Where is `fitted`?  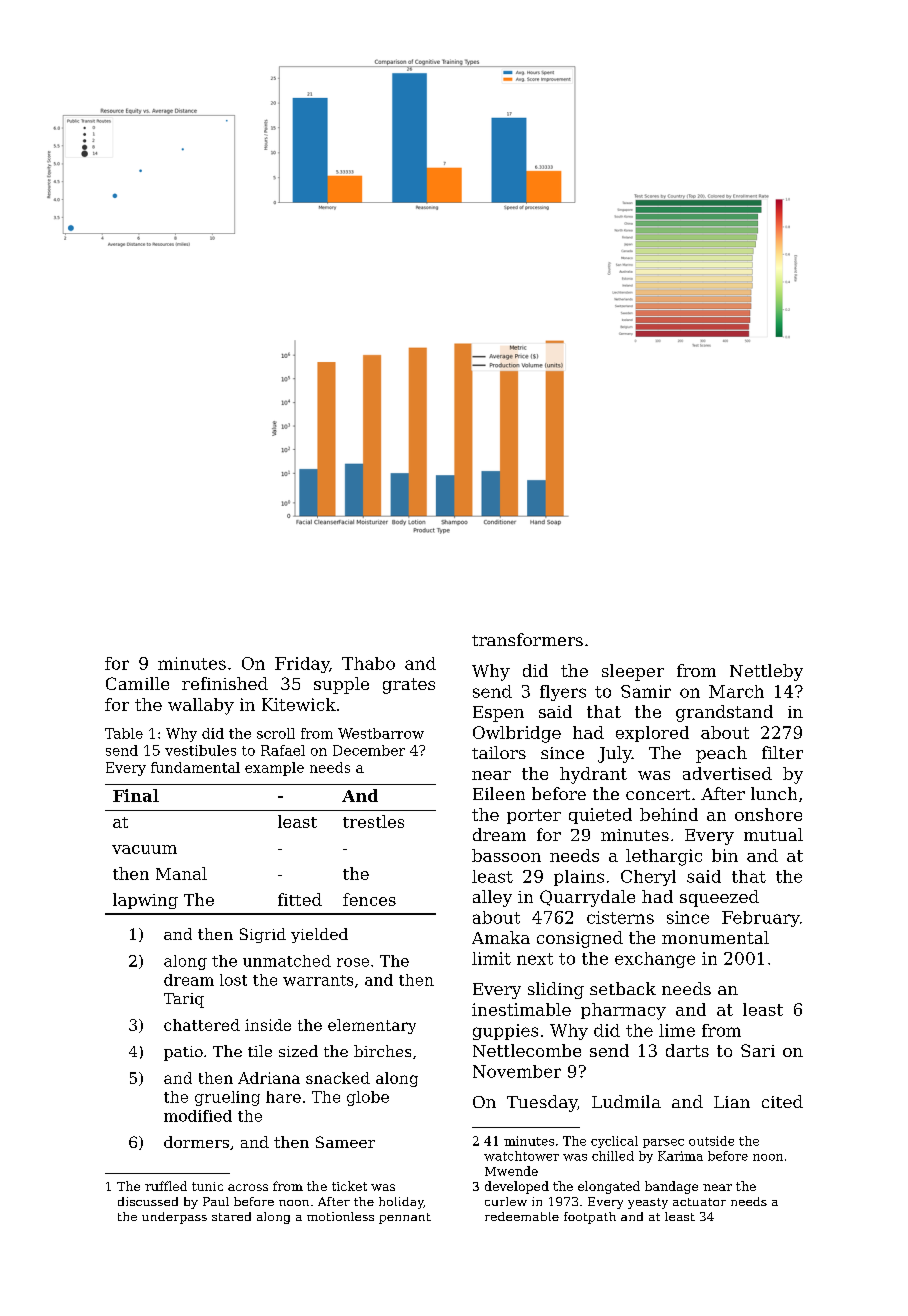
fitted is located at coordinates (300, 899).
